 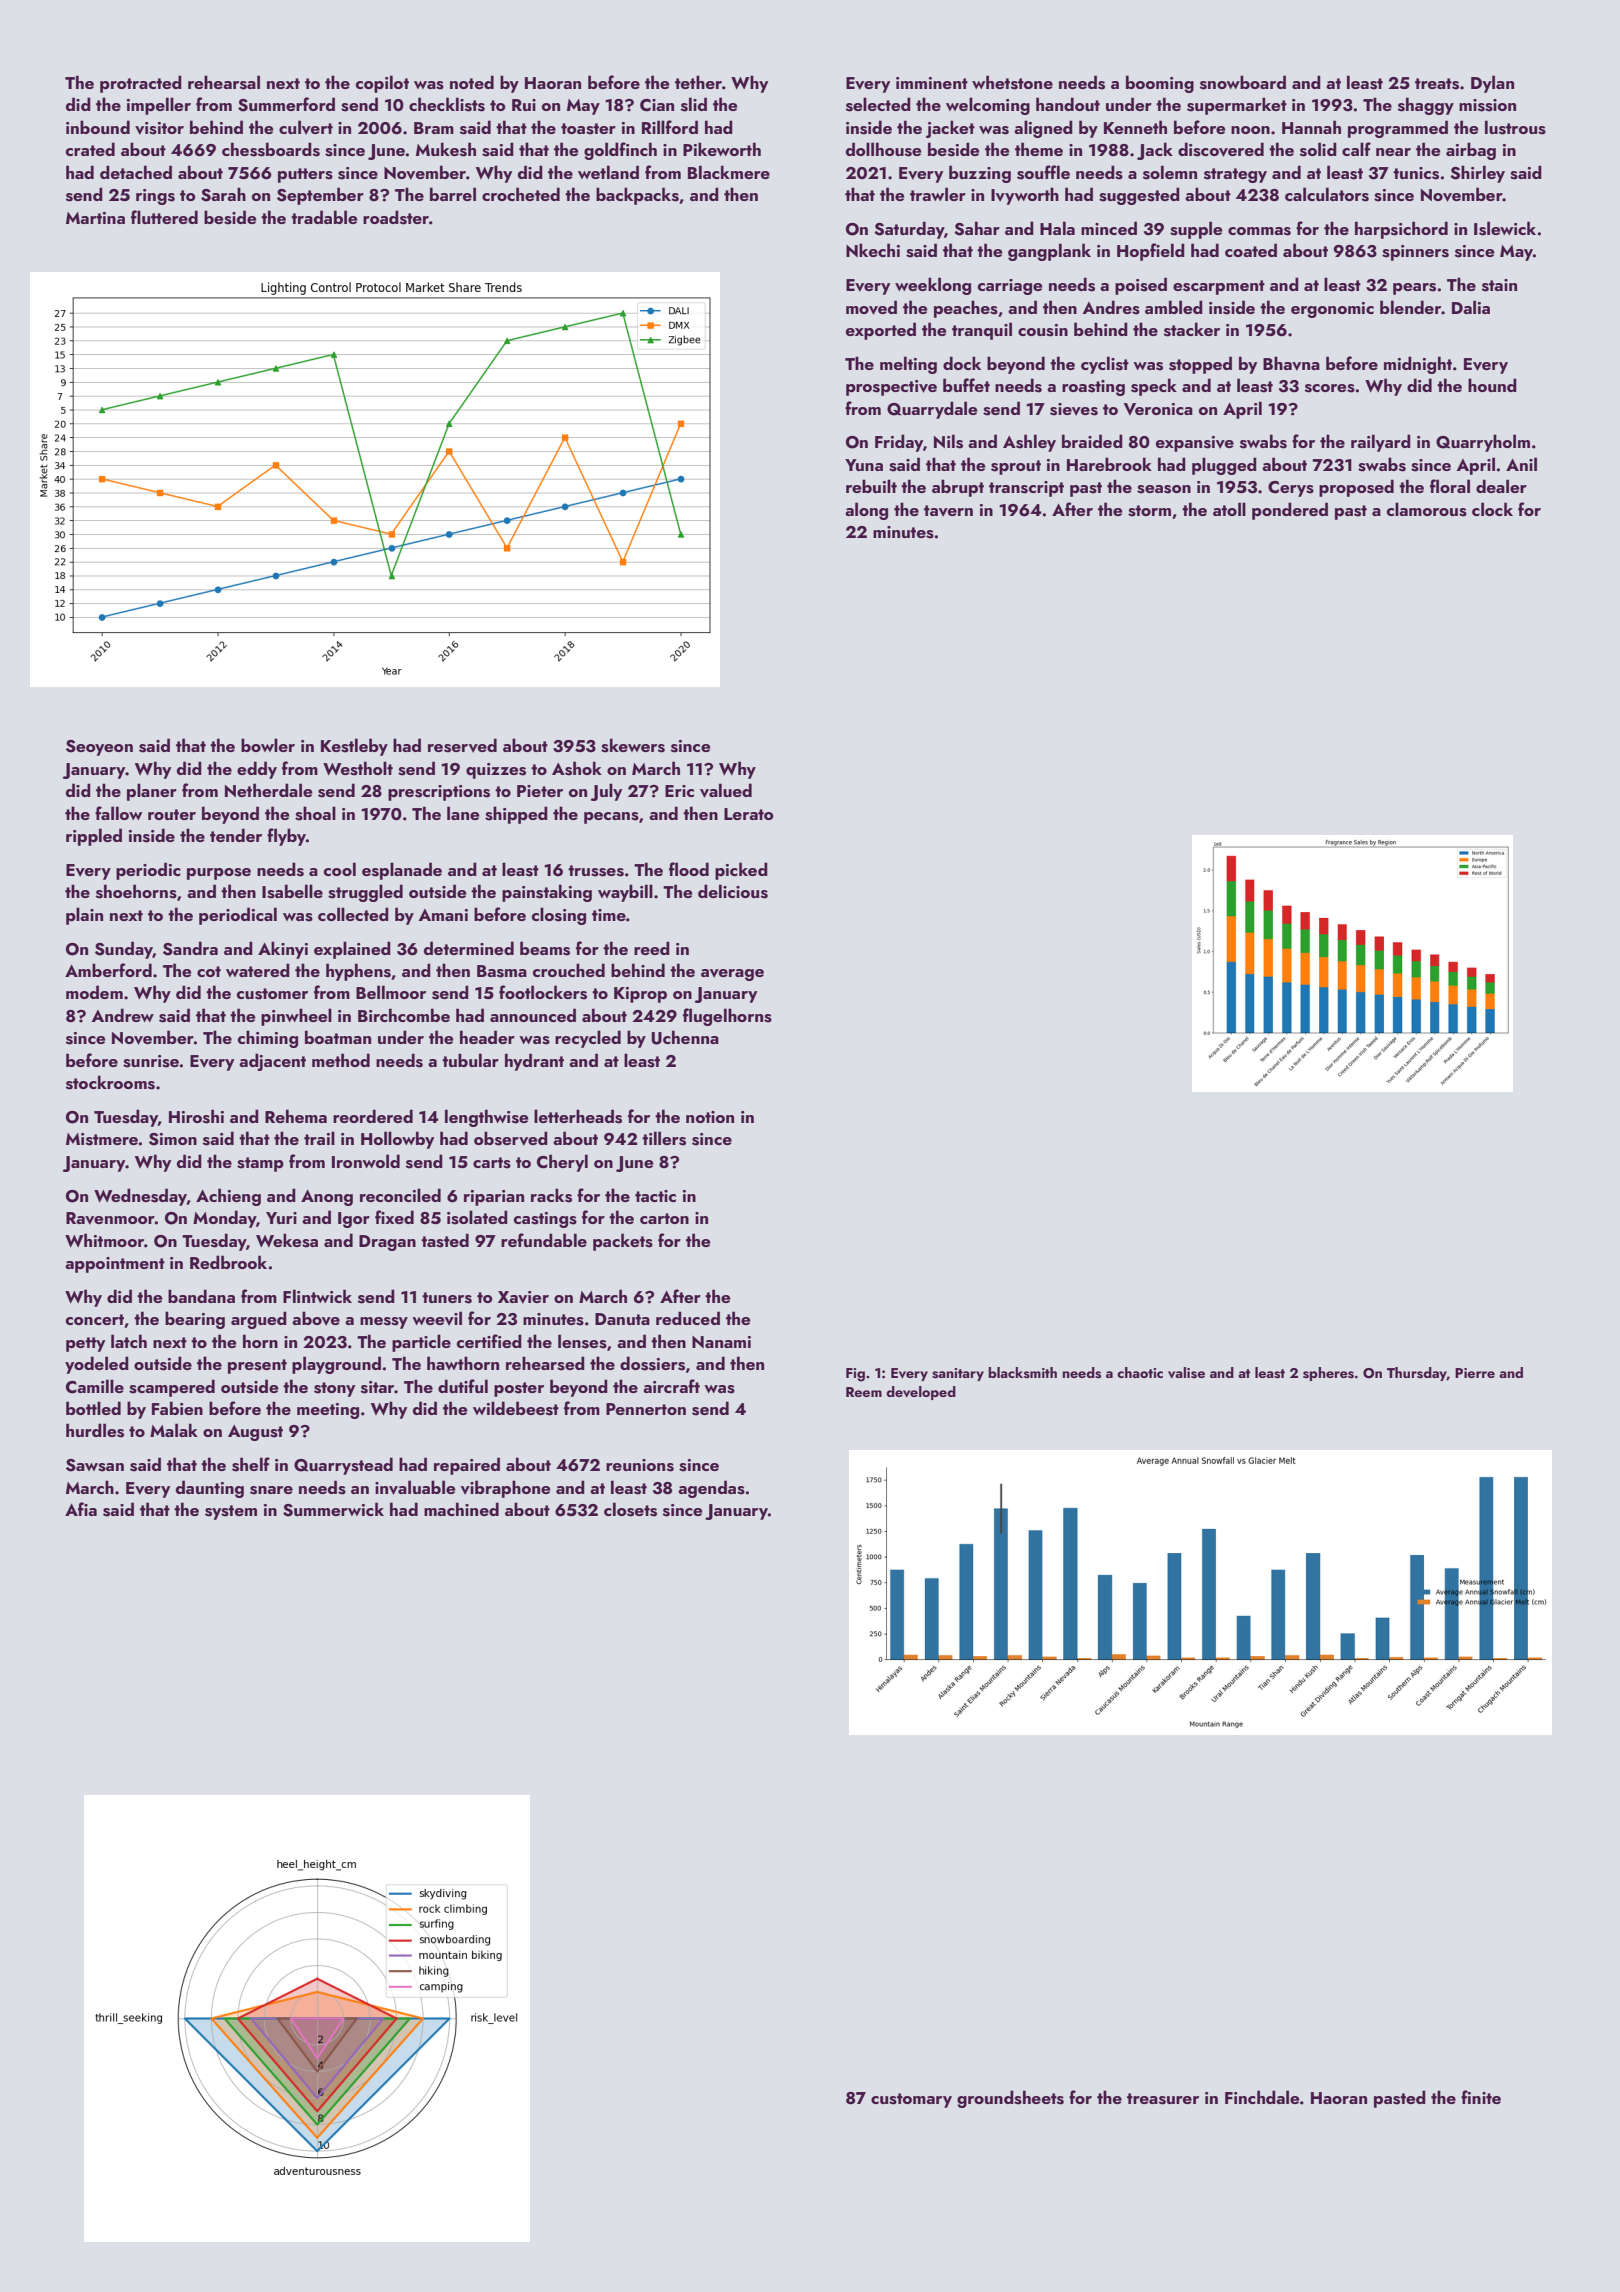 I want to click on clamorous, so click(x=1427, y=509).
